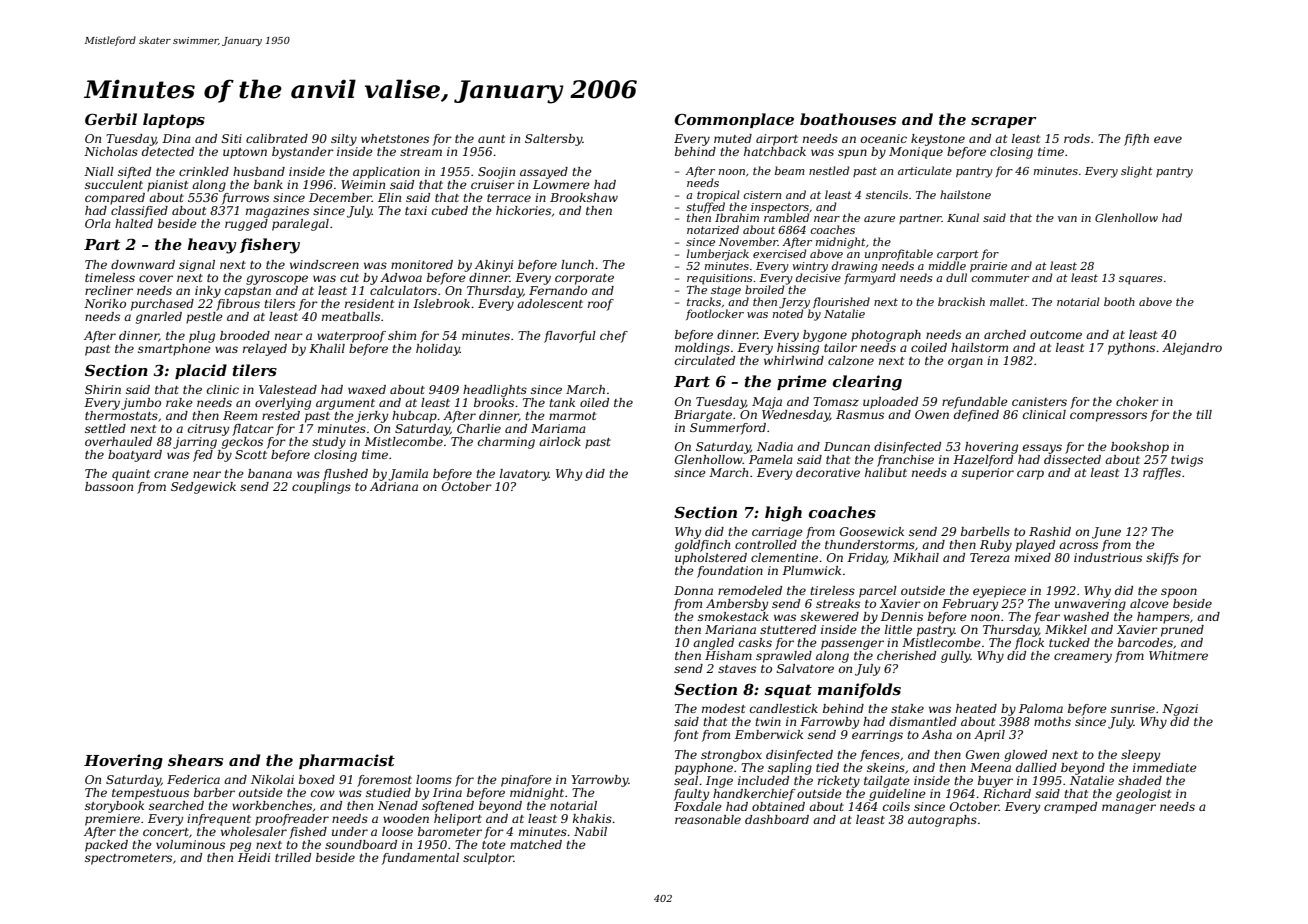 The image size is (1308, 924). I want to click on laptops, so click(174, 120).
